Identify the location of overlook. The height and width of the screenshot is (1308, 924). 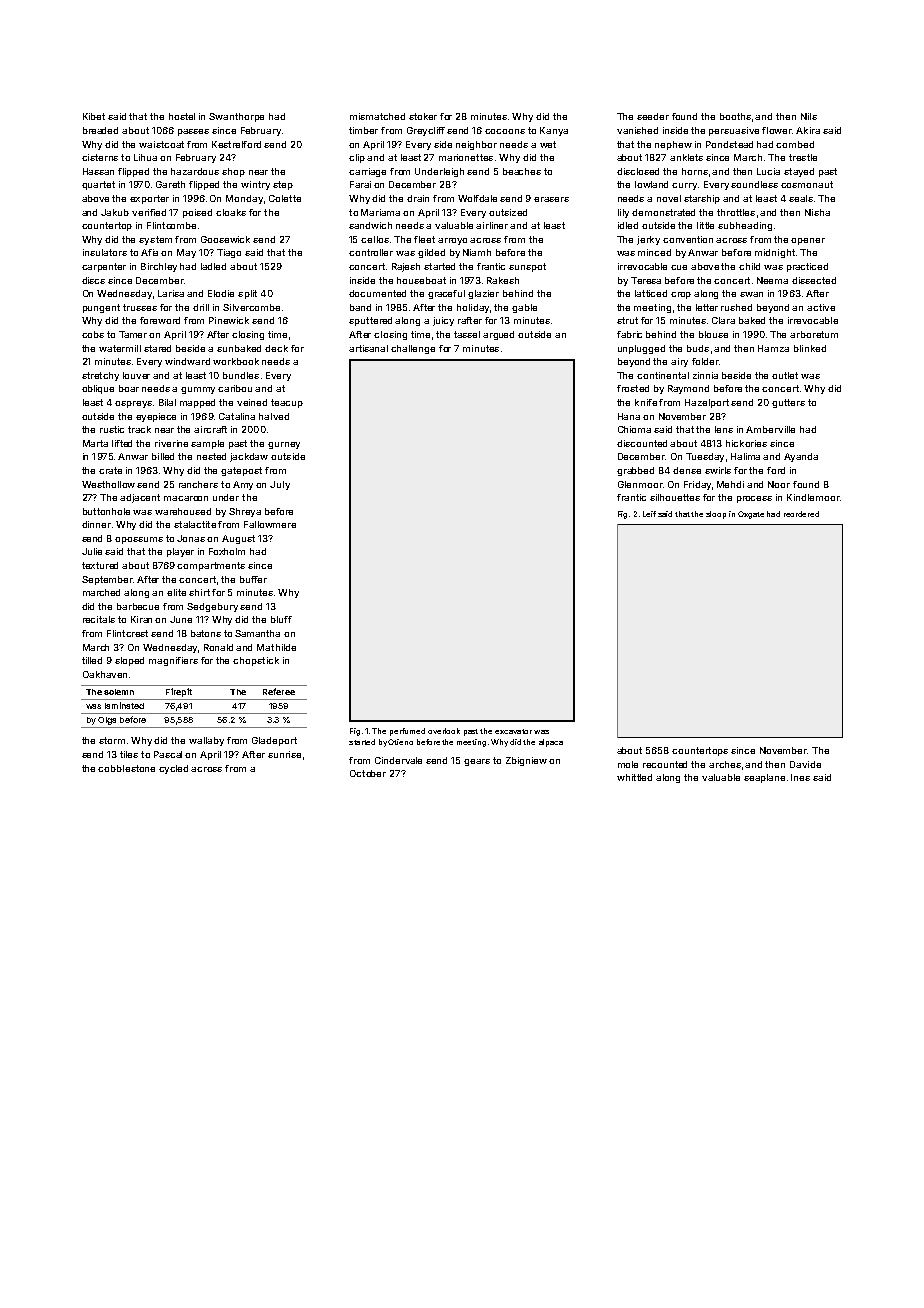
(444, 731).
